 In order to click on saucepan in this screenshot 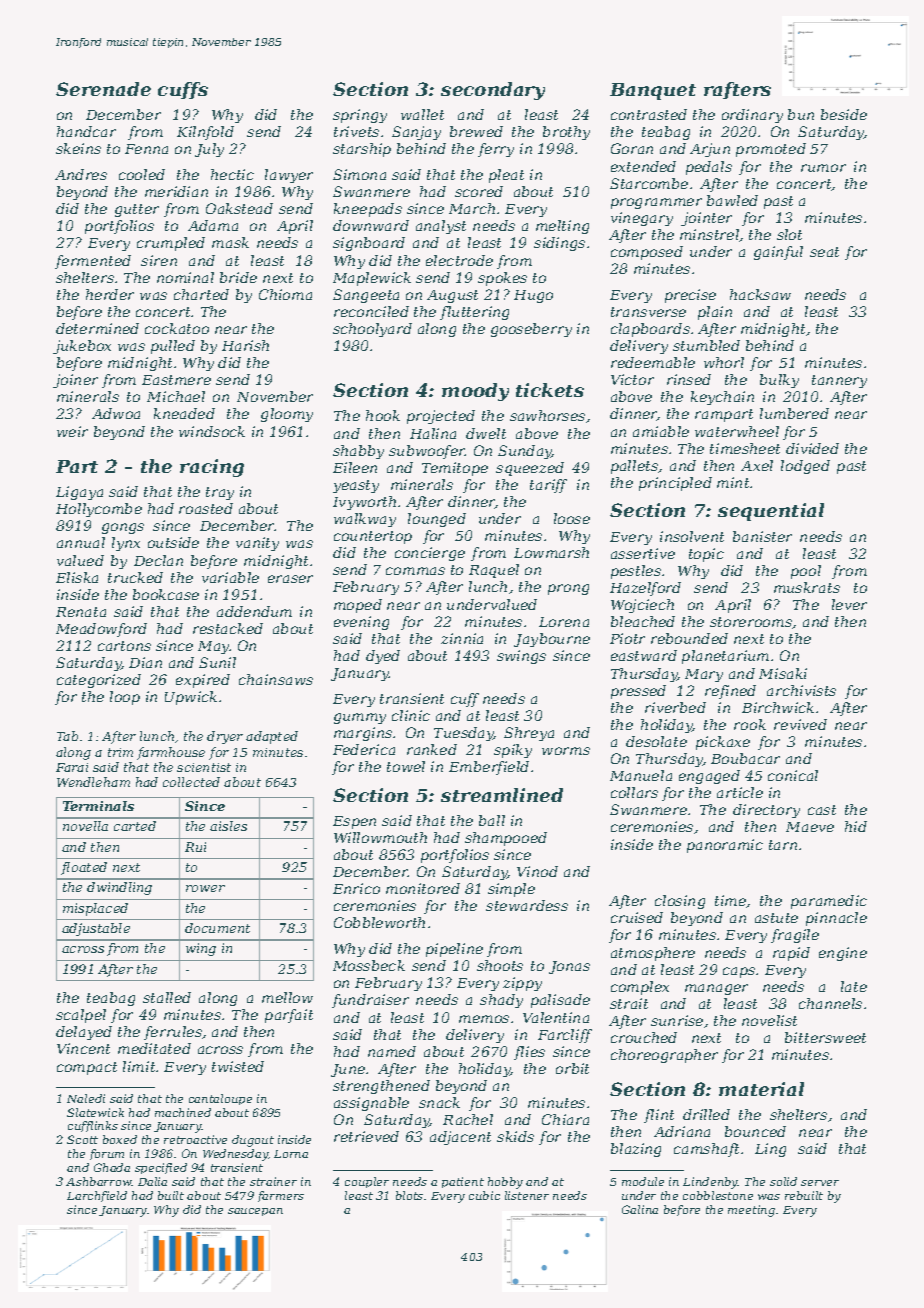, I will do `click(255, 1212)`.
